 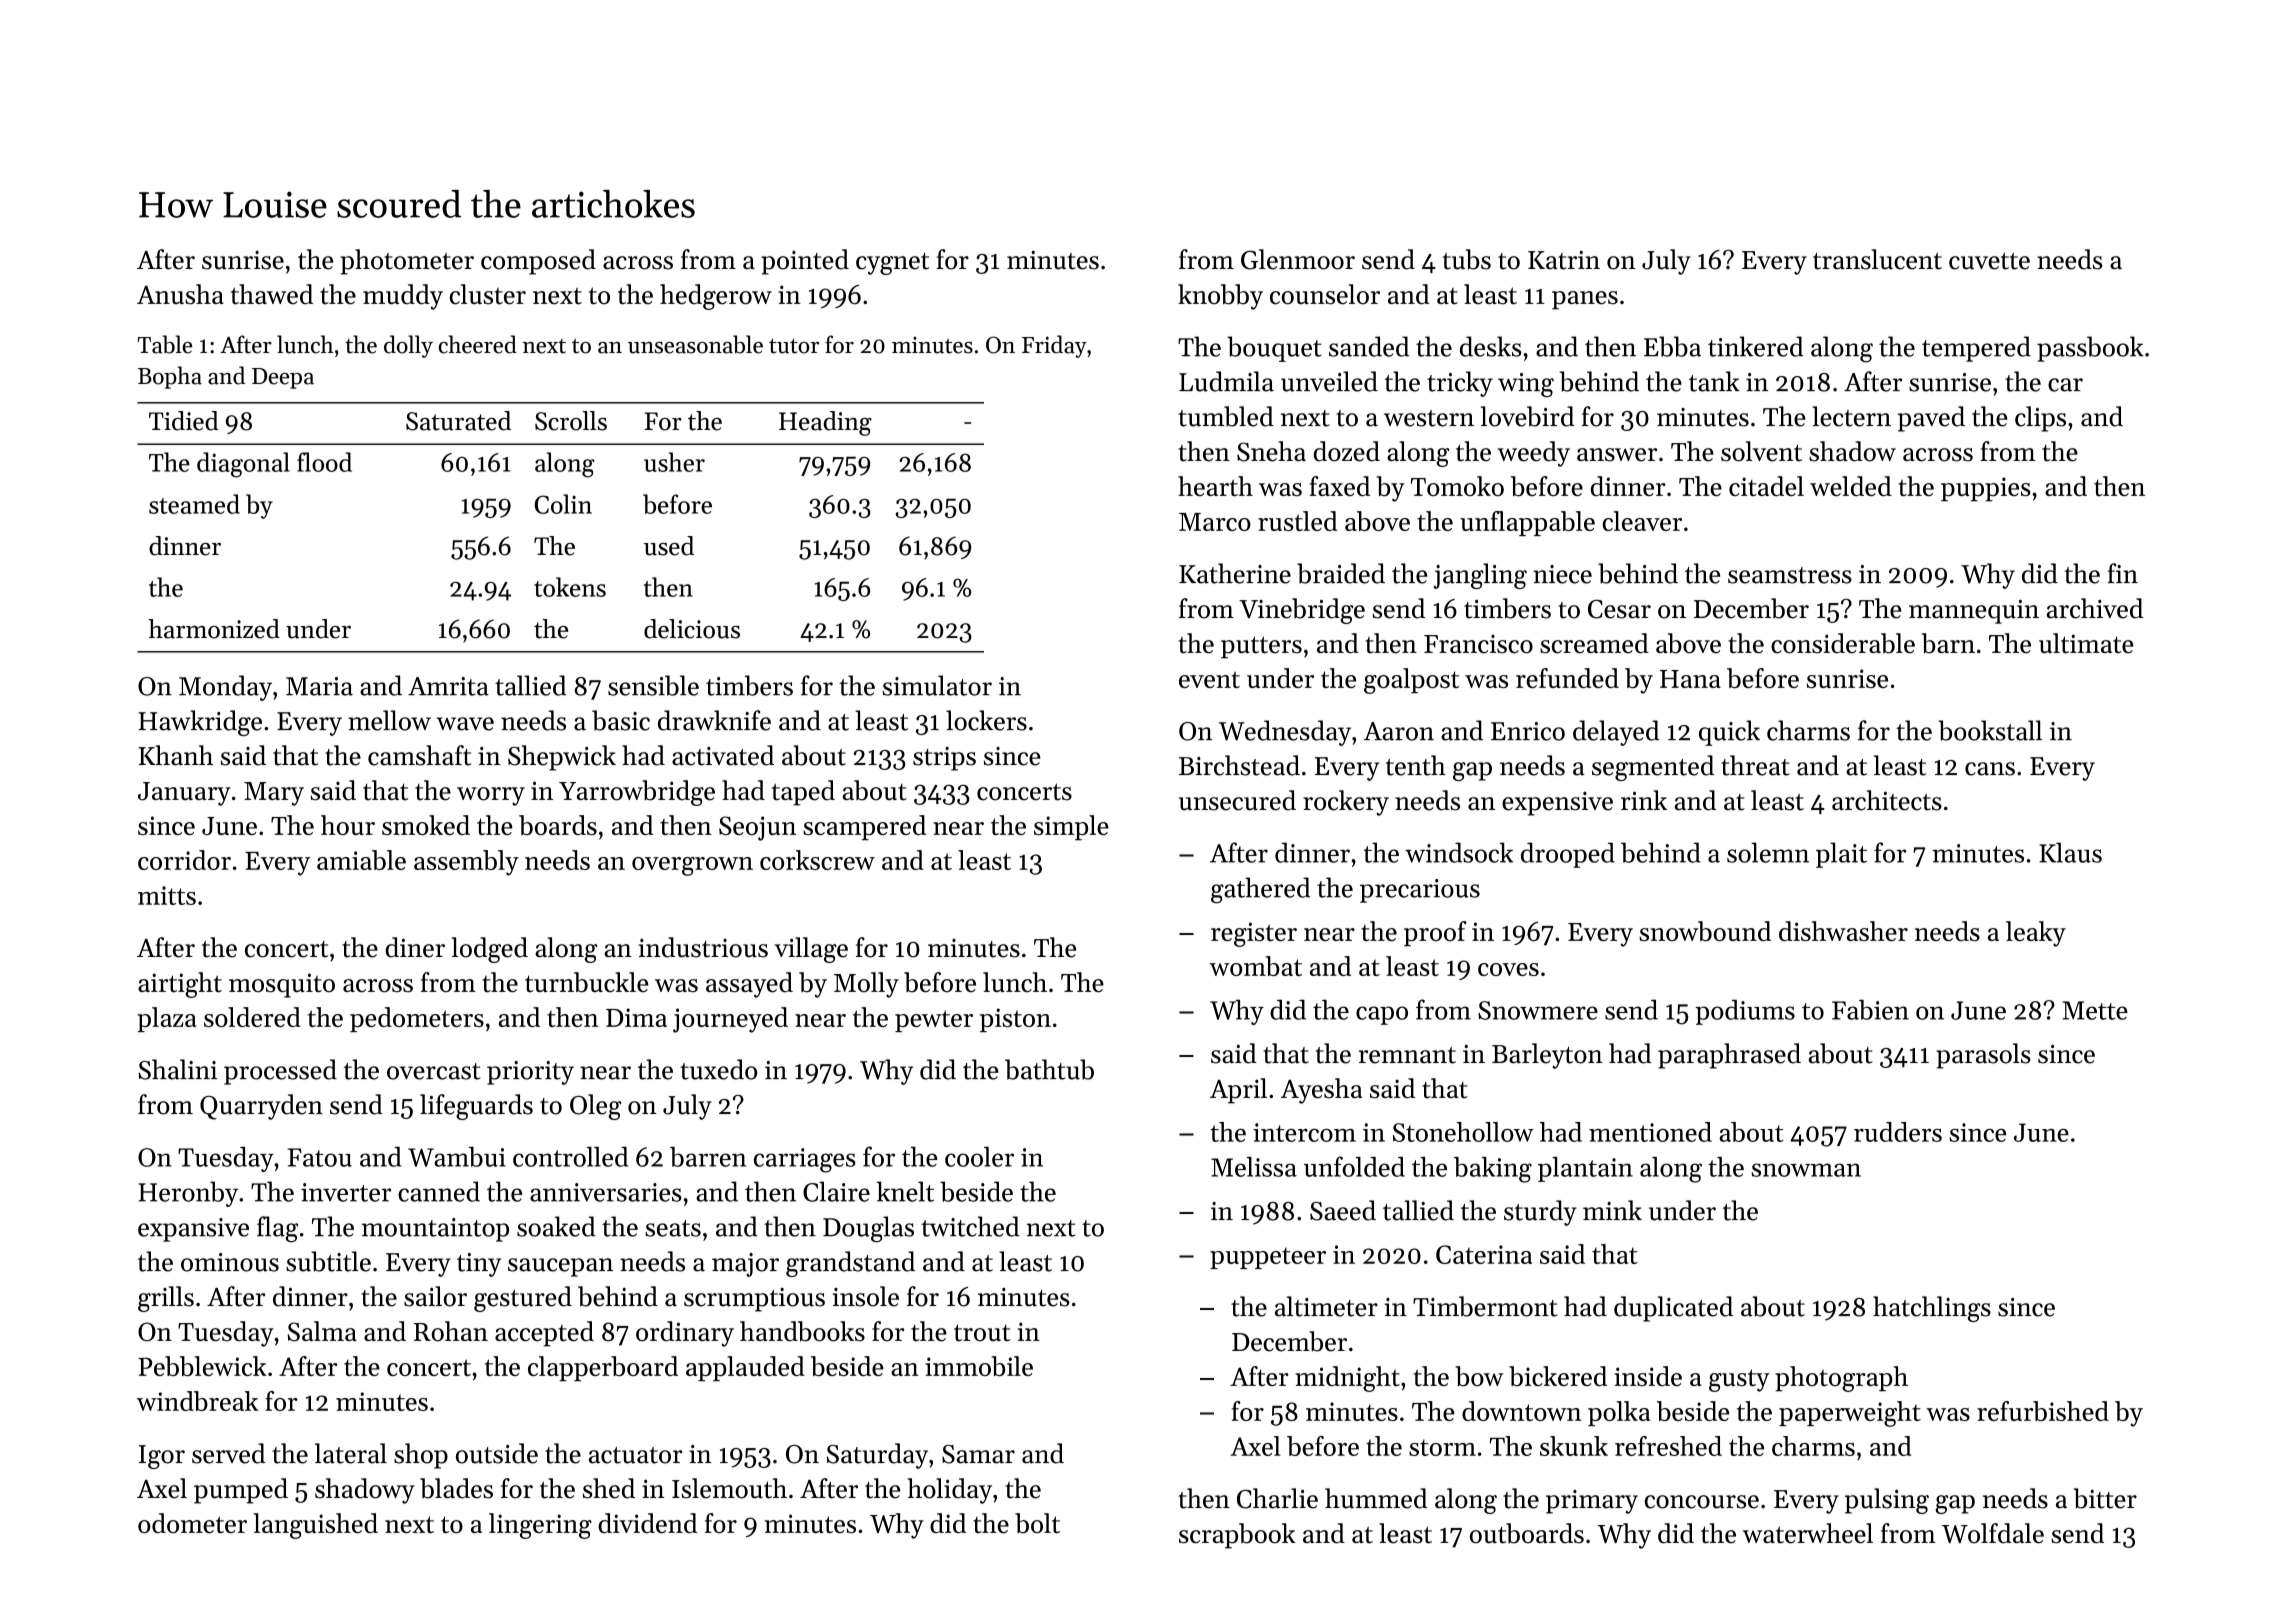 I want to click on diner, so click(x=415, y=947).
